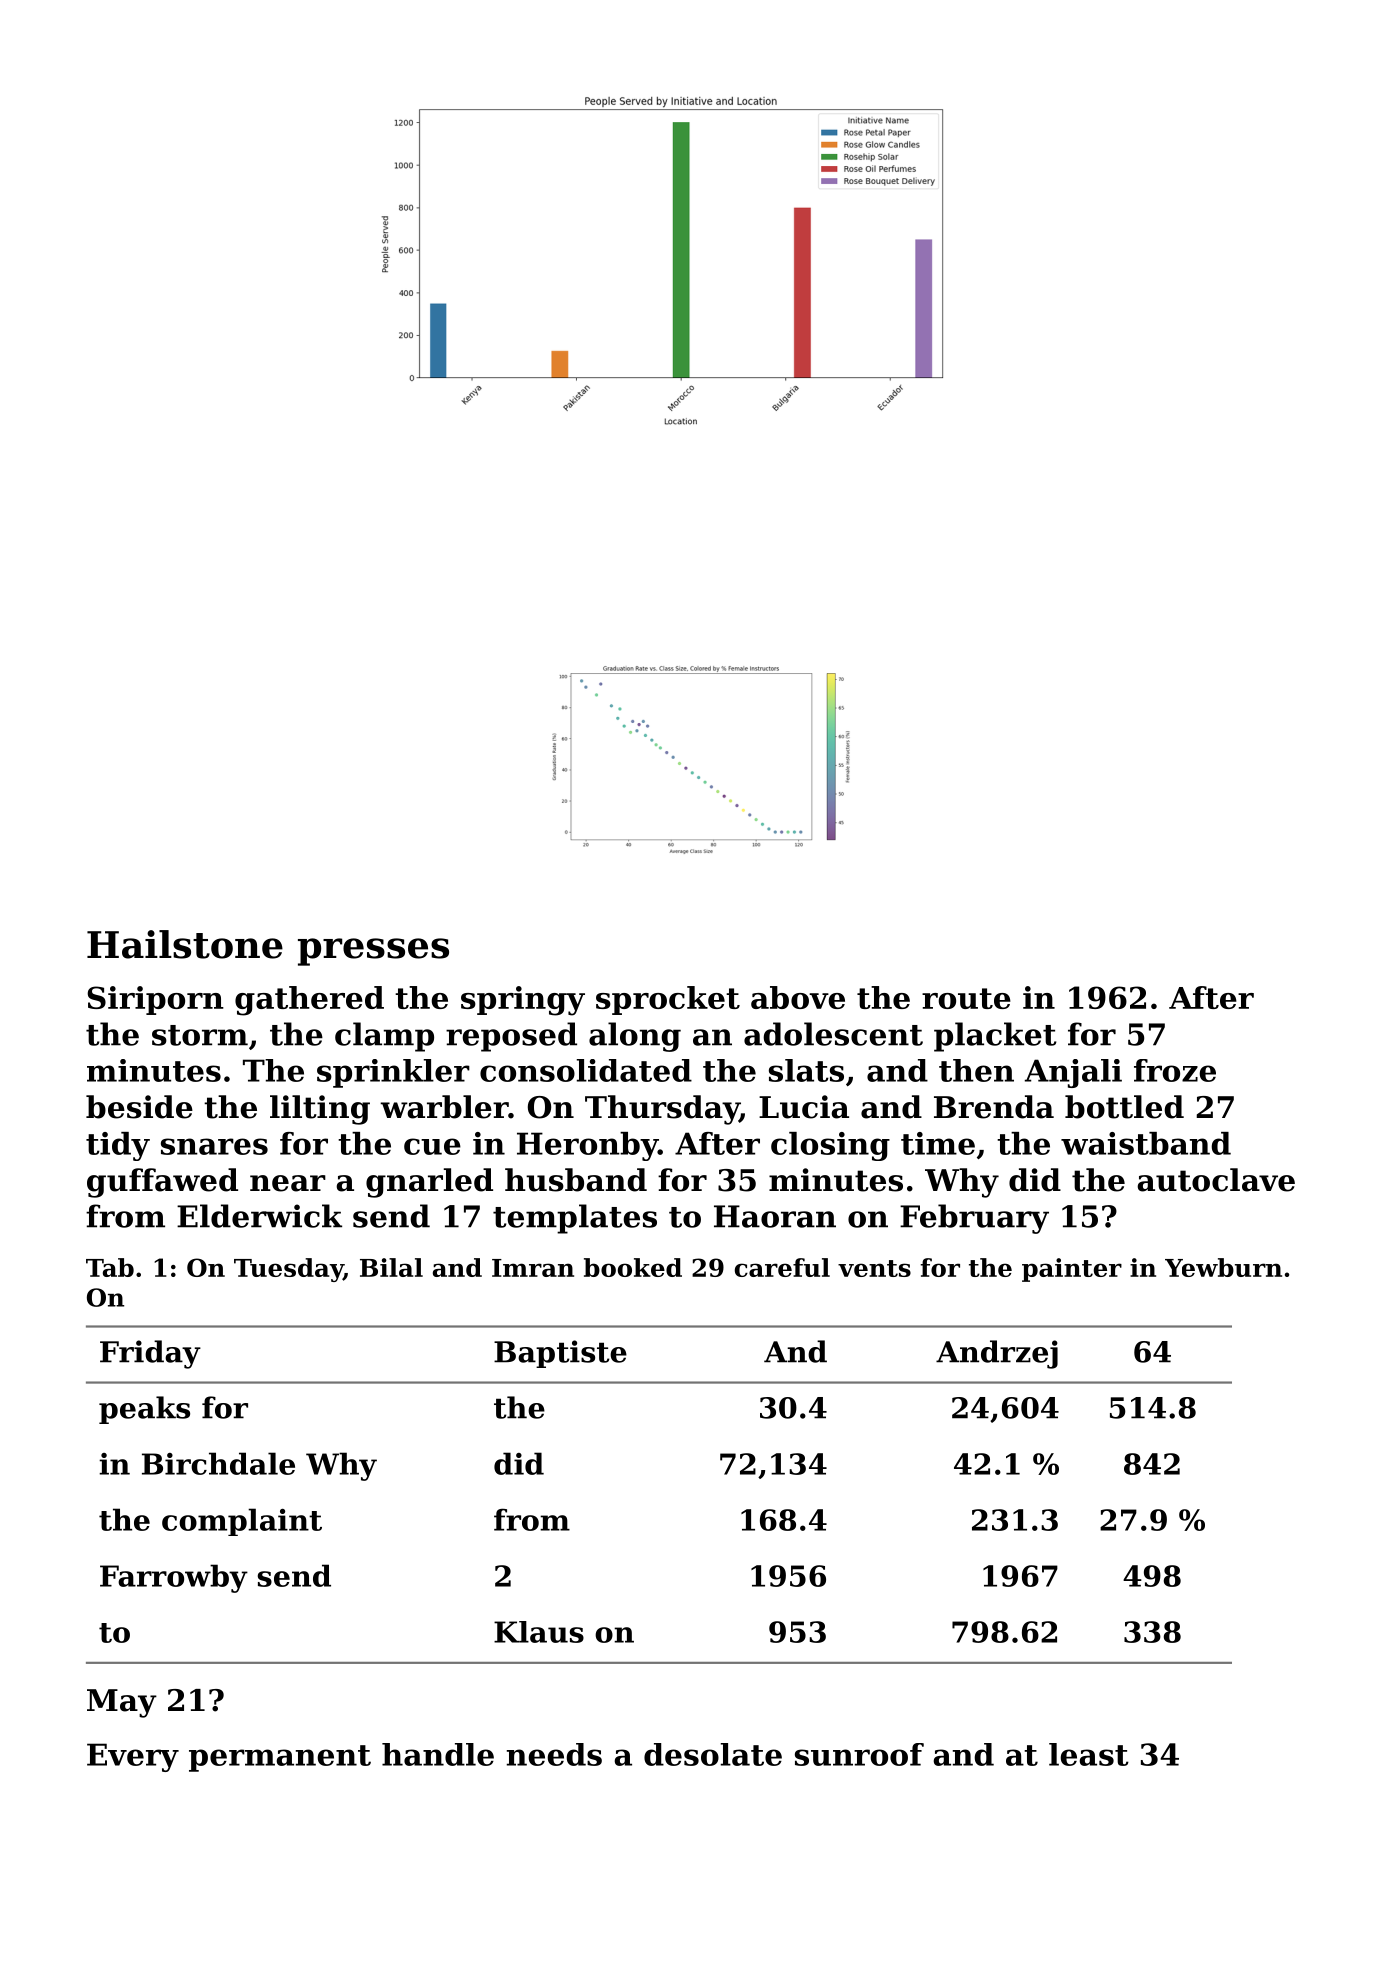 This screenshot has width=1386, height=1969. Describe the element at coordinates (798, 997) in the screenshot. I see `above` at that location.
